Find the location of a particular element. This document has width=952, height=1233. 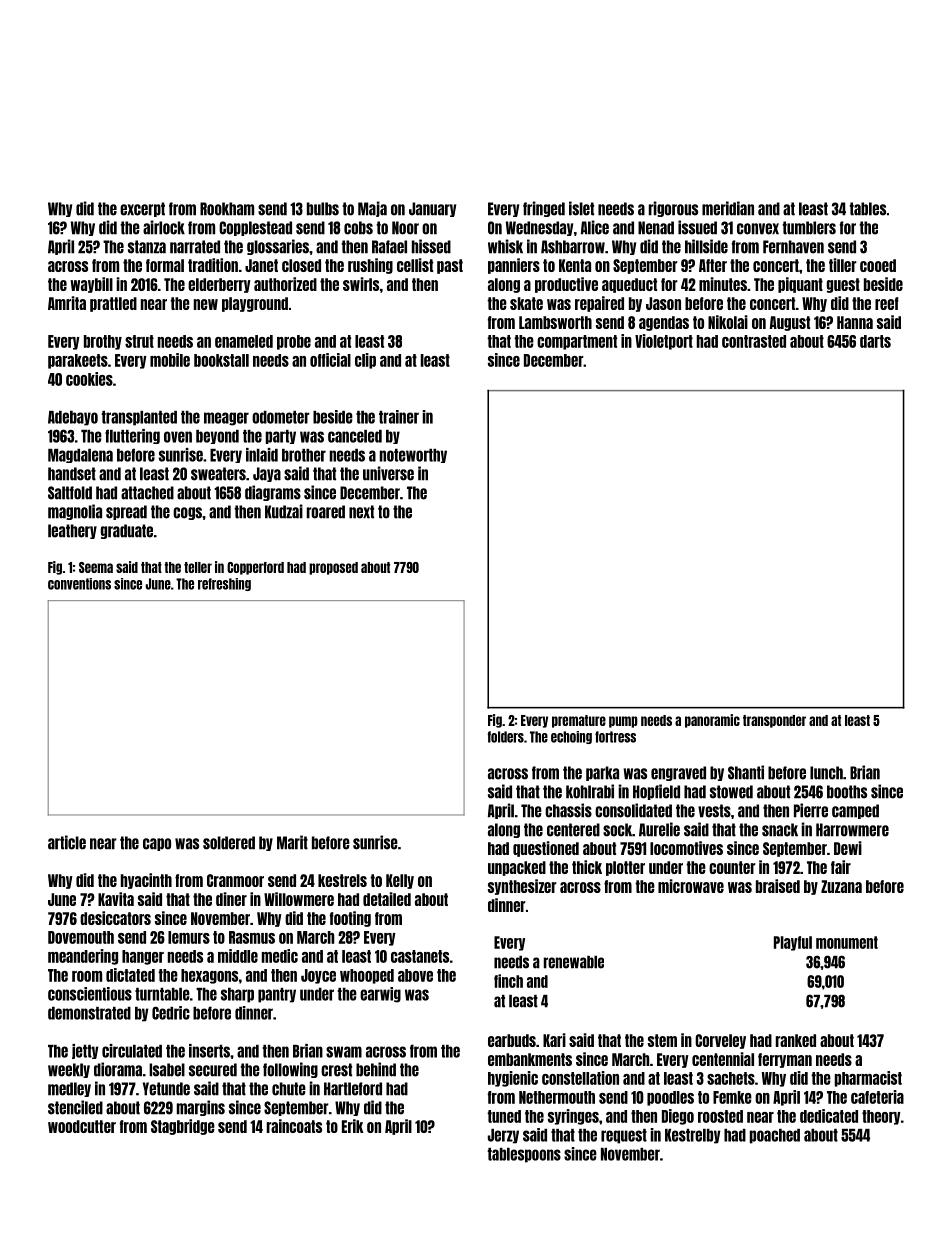

following is located at coordinates (290, 1070).
